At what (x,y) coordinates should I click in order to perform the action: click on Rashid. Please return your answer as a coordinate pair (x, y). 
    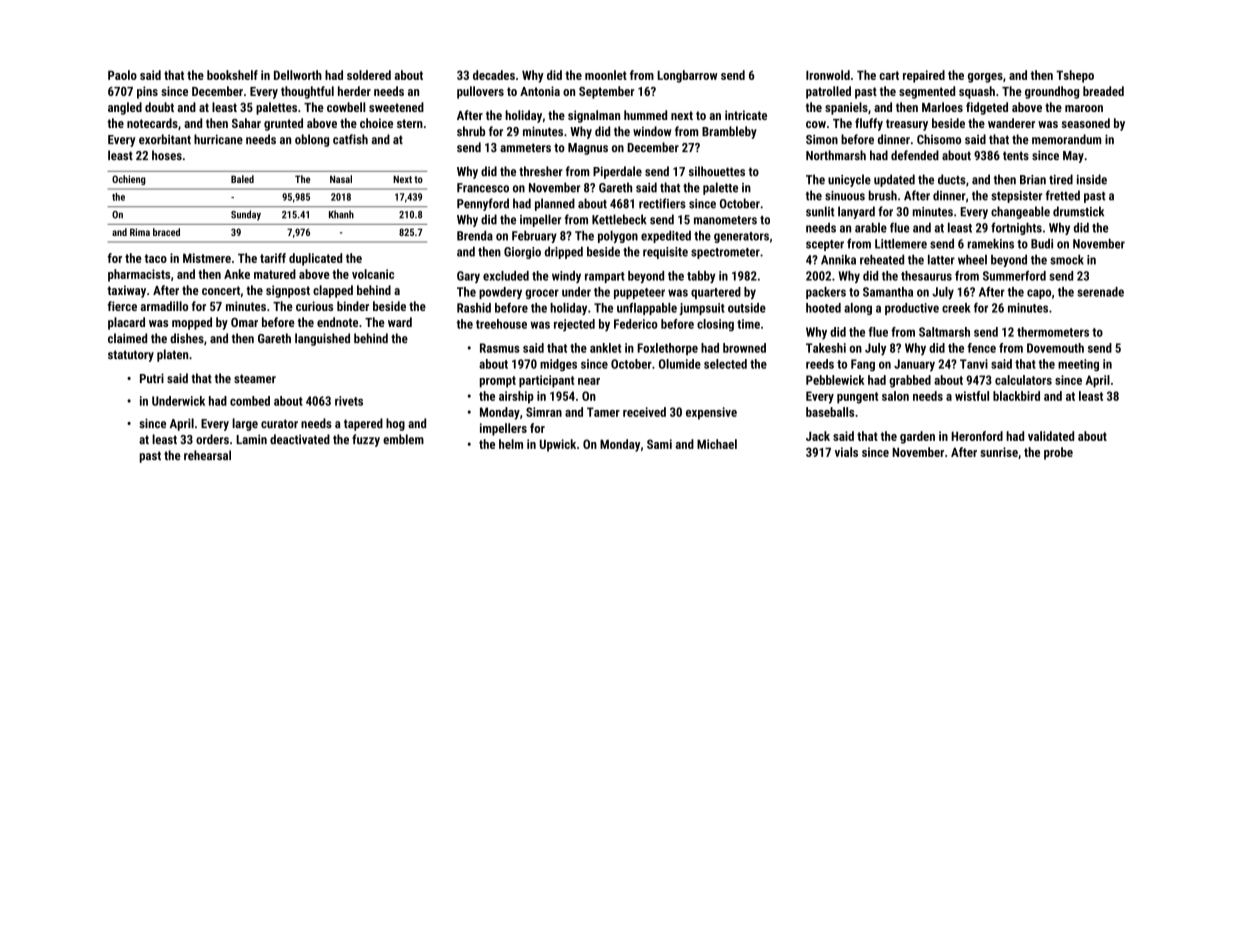
    Looking at the image, I should click on (474, 308).
